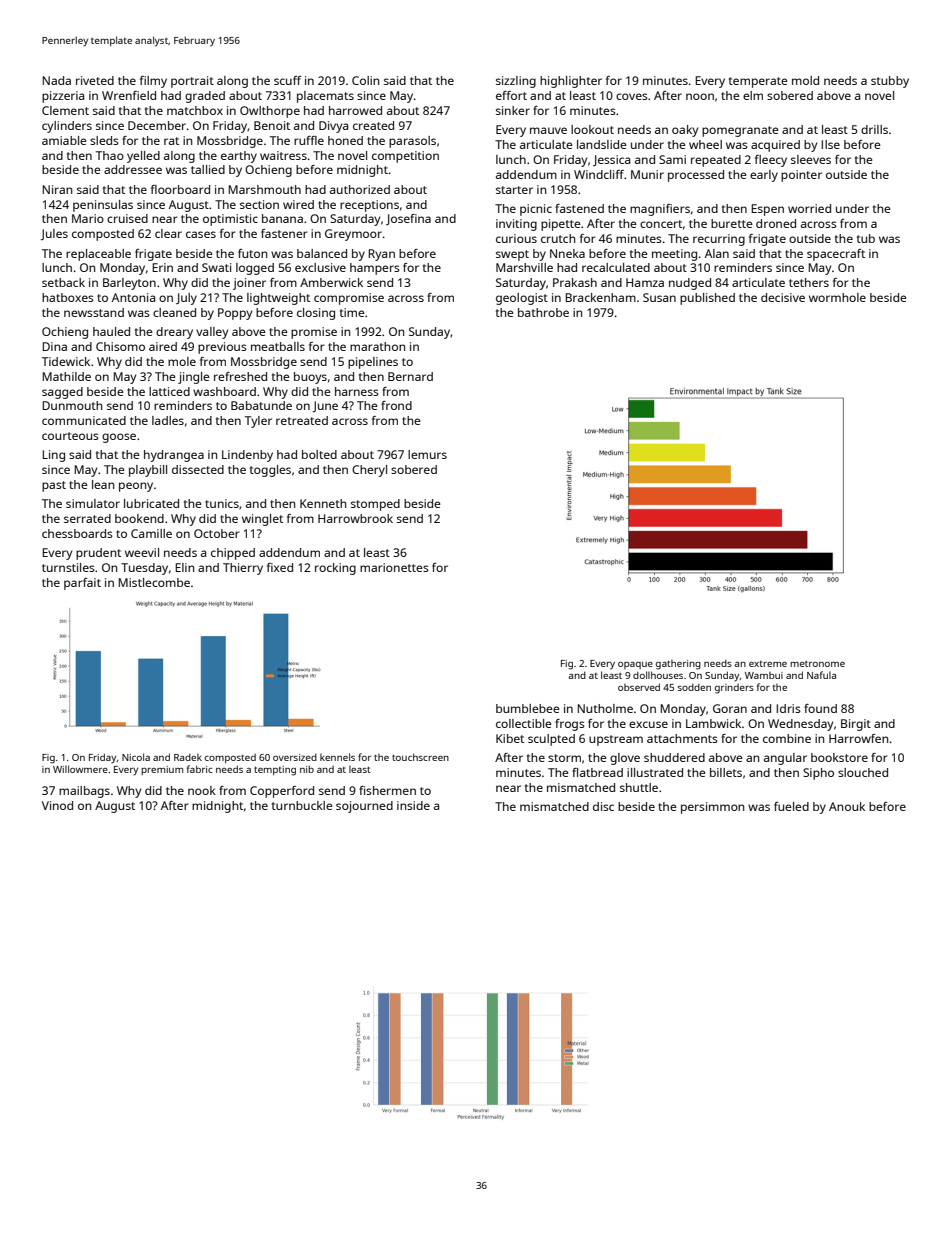 The width and height of the image is (952, 1233). Describe the element at coordinates (427, 454) in the image. I see `lemurs` at that location.
